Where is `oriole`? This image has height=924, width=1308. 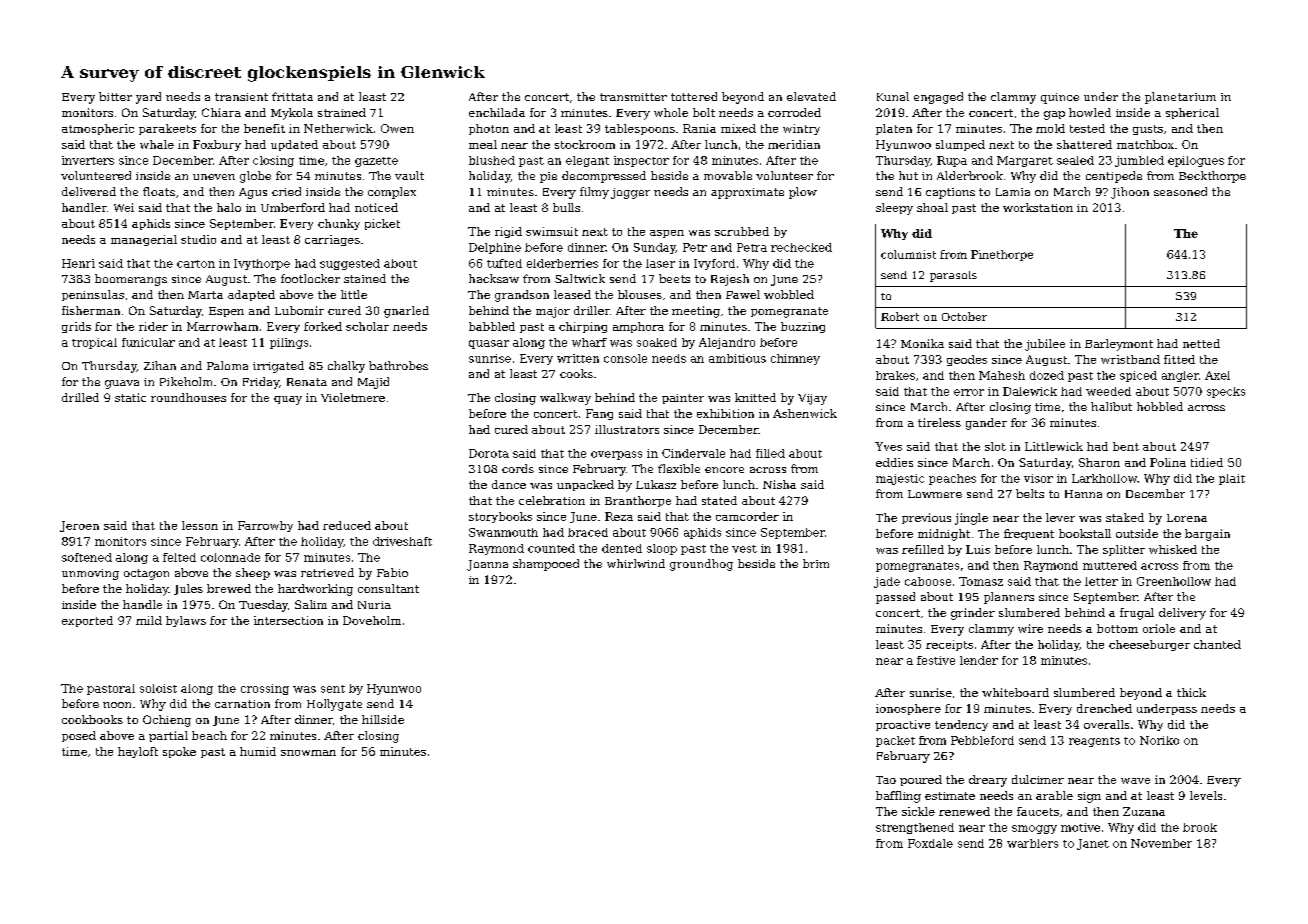
oriole is located at coordinates (1159, 628).
